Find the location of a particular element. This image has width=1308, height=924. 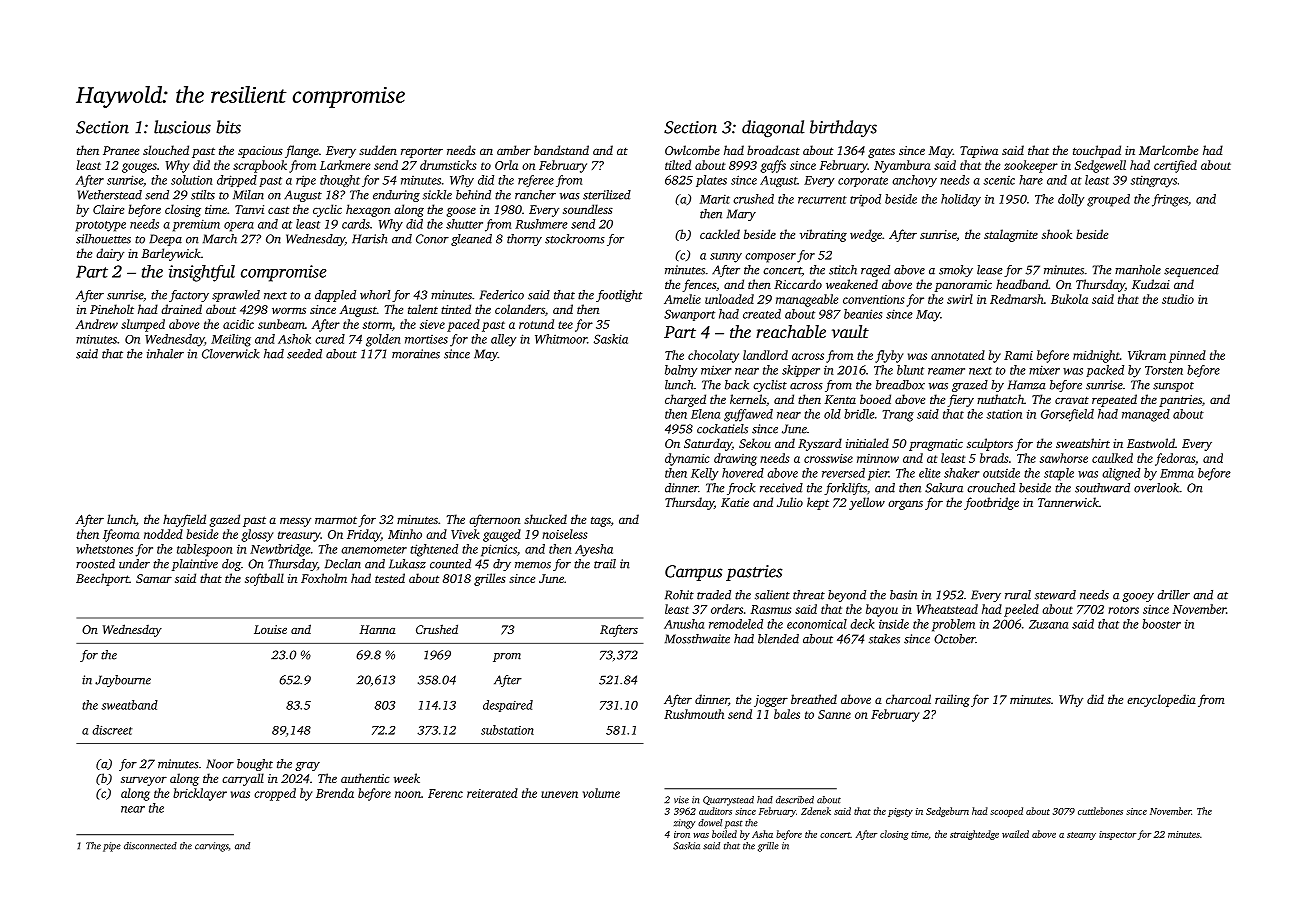

diagonal is located at coordinates (773, 128).
